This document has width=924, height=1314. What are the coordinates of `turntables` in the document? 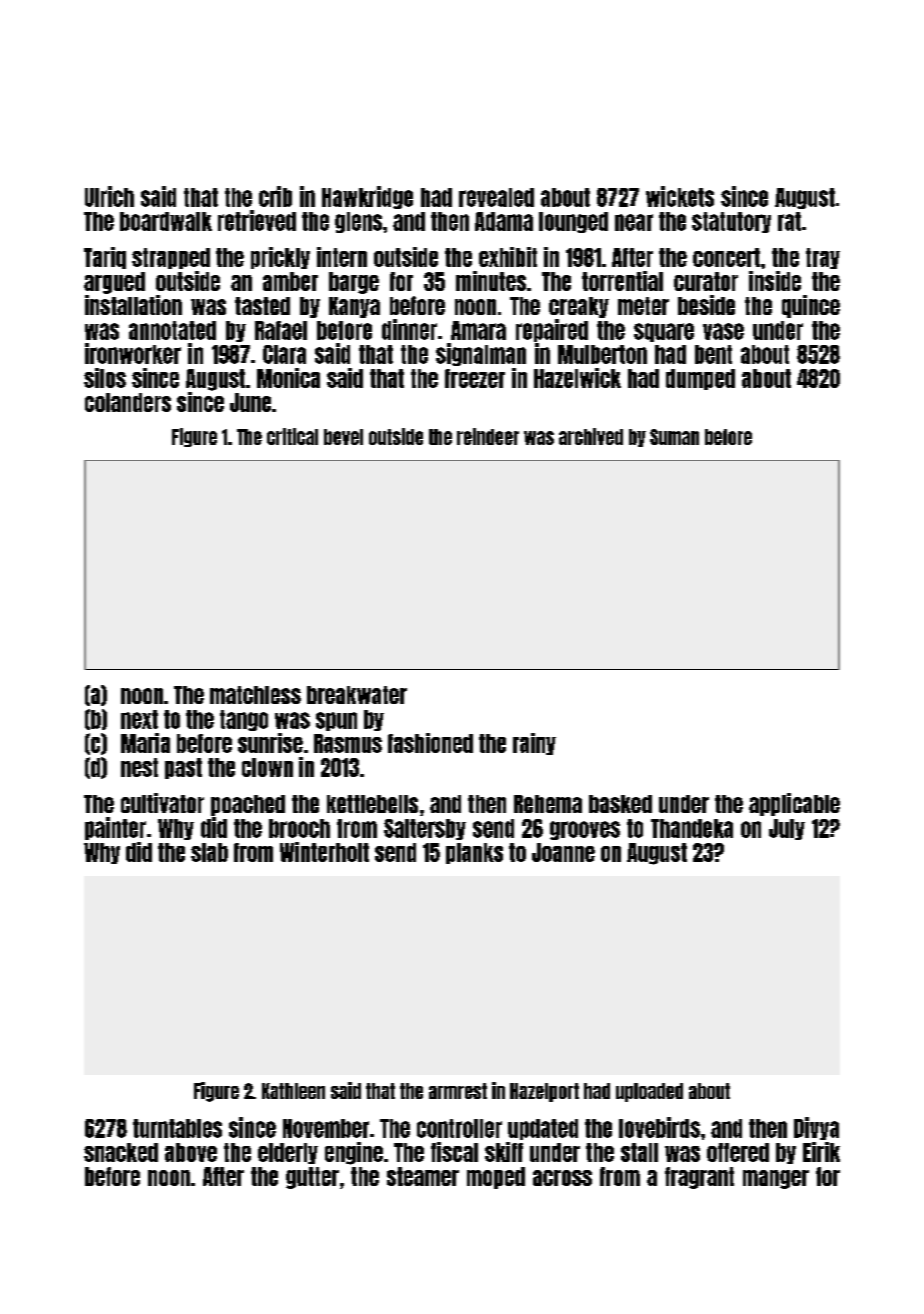 It's located at (177, 1128).
